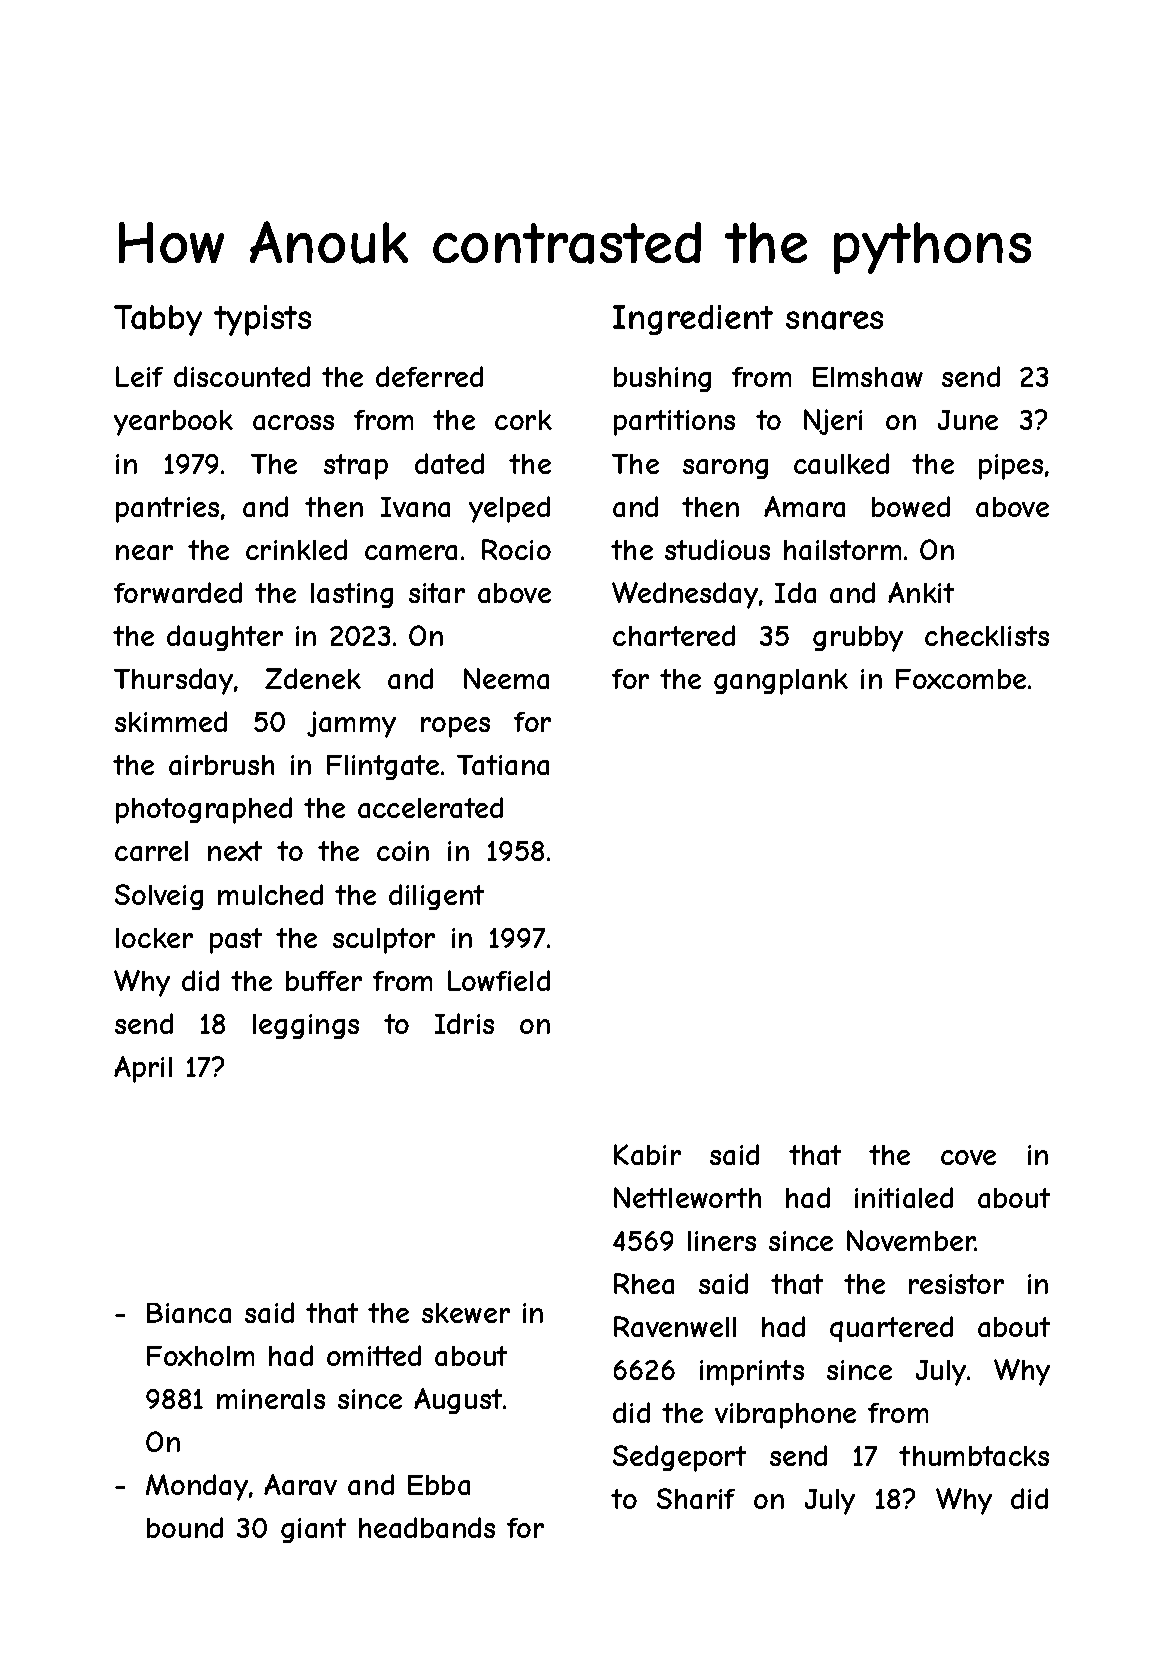 Image resolution: width=1165 pixels, height=1654 pixels. What do you see at coordinates (235, 851) in the page?
I see `next` at bounding box center [235, 851].
